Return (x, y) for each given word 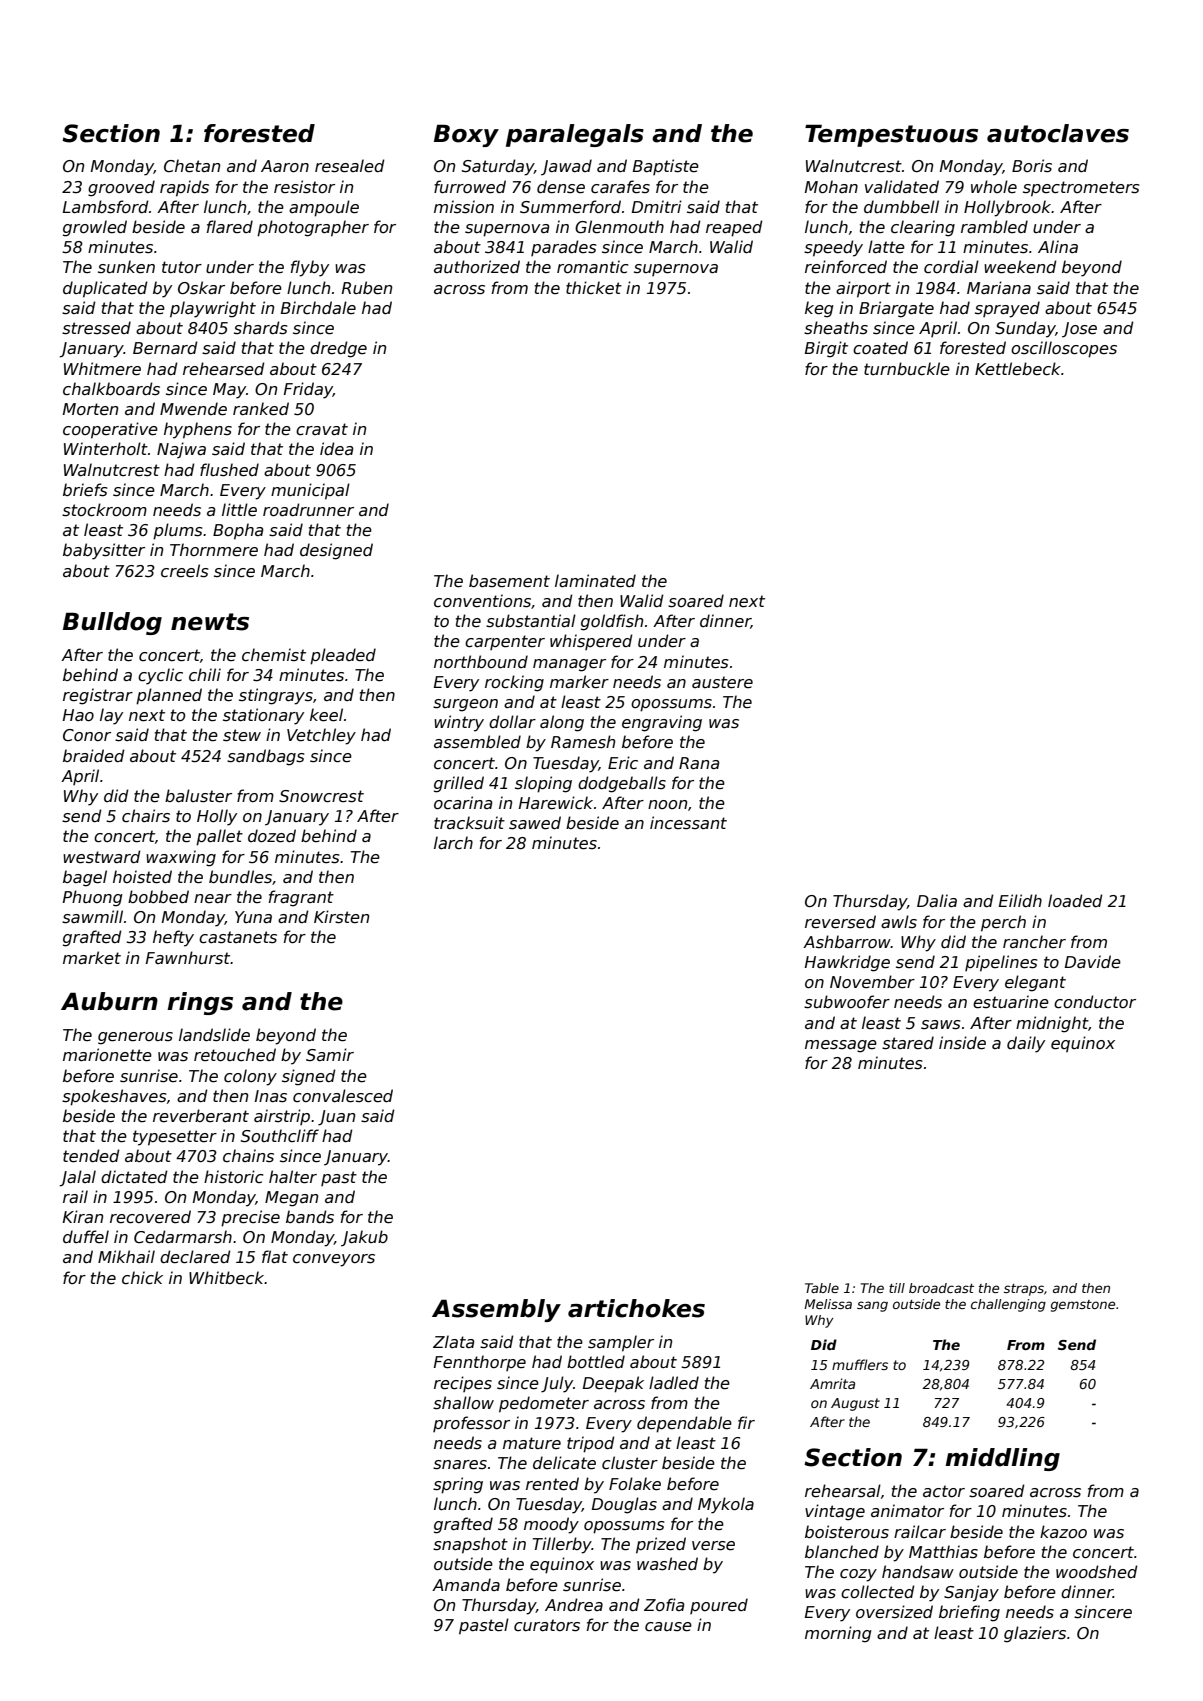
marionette (107, 1055)
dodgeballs (622, 784)
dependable (684, 1424)
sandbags (266, 757)
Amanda (466, 1584)
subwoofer (847, 1002)
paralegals (575, 135)
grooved (121, 188)
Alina (1058, 246)
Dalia (937, 900)
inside (962, 1043)
